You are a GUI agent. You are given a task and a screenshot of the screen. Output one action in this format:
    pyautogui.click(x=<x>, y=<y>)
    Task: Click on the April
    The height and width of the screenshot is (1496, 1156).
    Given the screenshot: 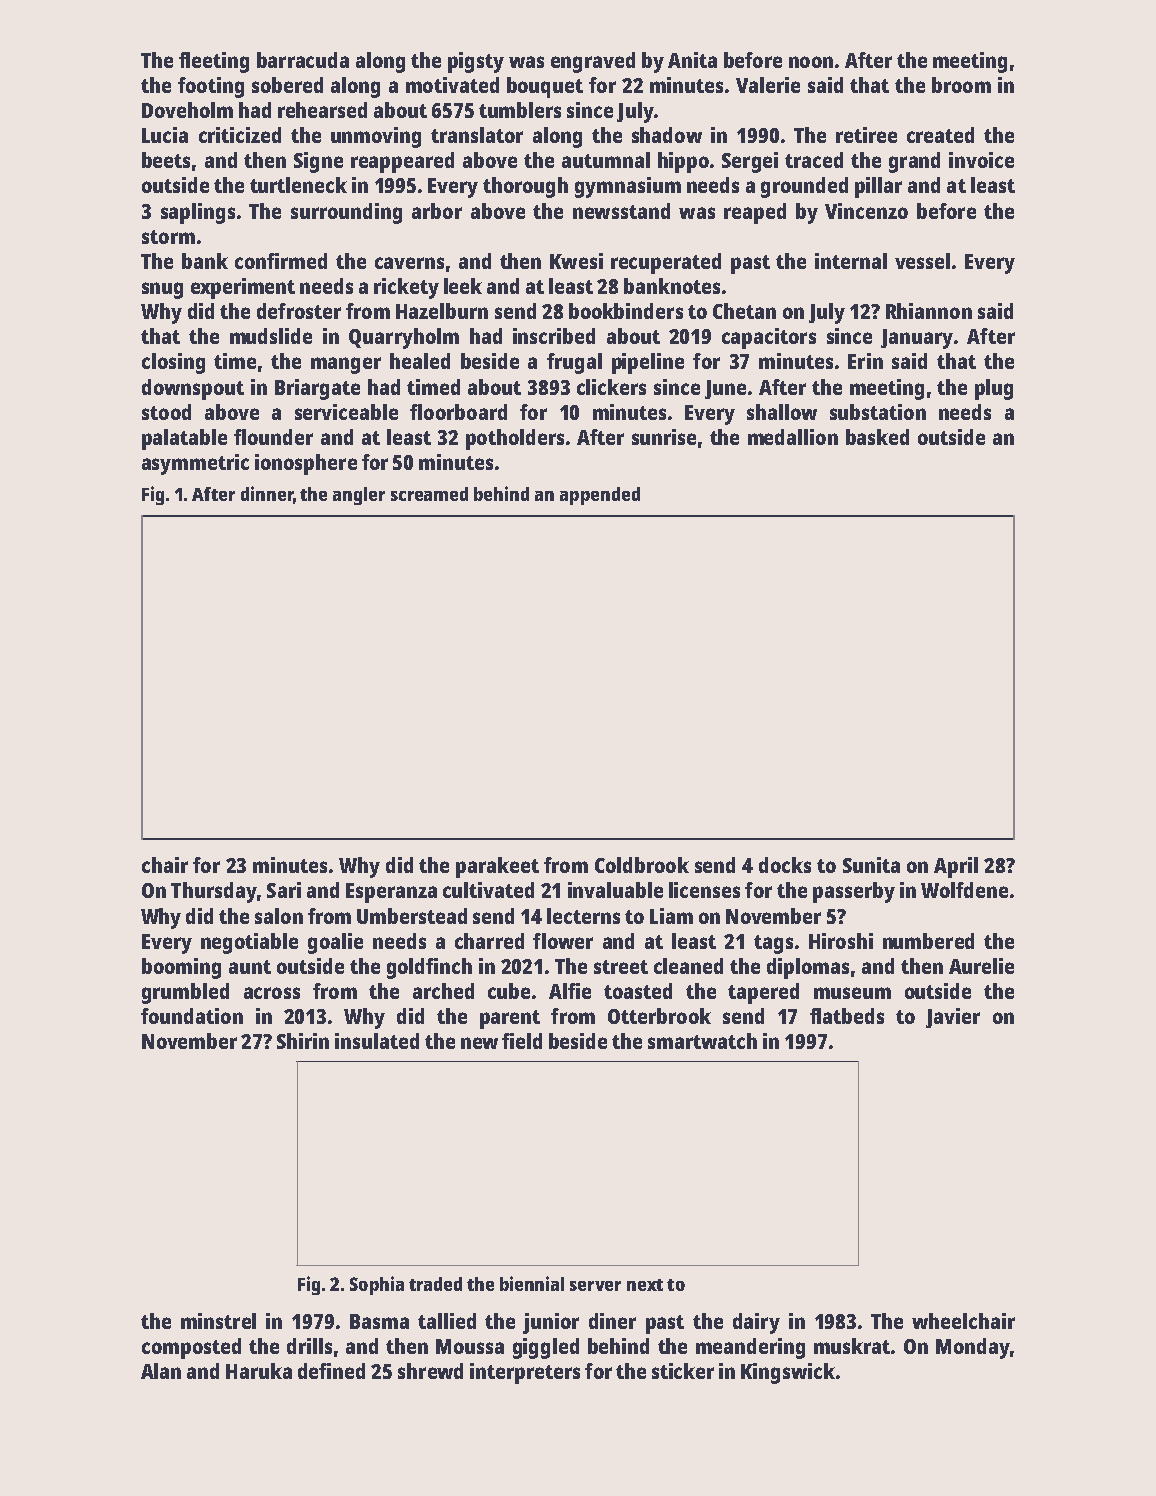 What is the action you would take?
    pyautogui.click(x=956, y=867)
